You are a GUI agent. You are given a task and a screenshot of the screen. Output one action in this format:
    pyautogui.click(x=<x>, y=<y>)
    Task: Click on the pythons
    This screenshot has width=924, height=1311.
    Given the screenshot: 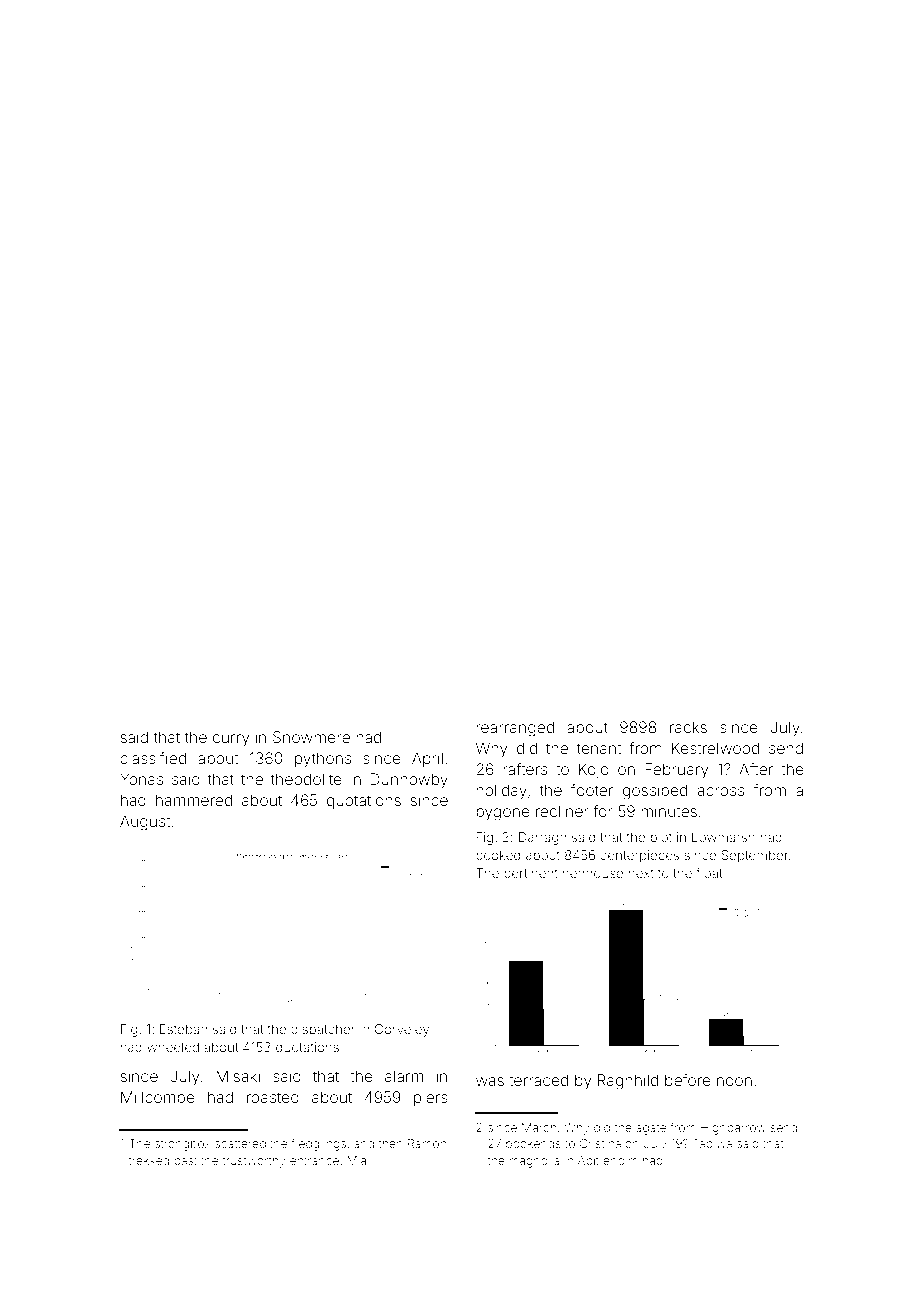 What is the action you would take?
    pyautogui.click(x=323, y=760)
